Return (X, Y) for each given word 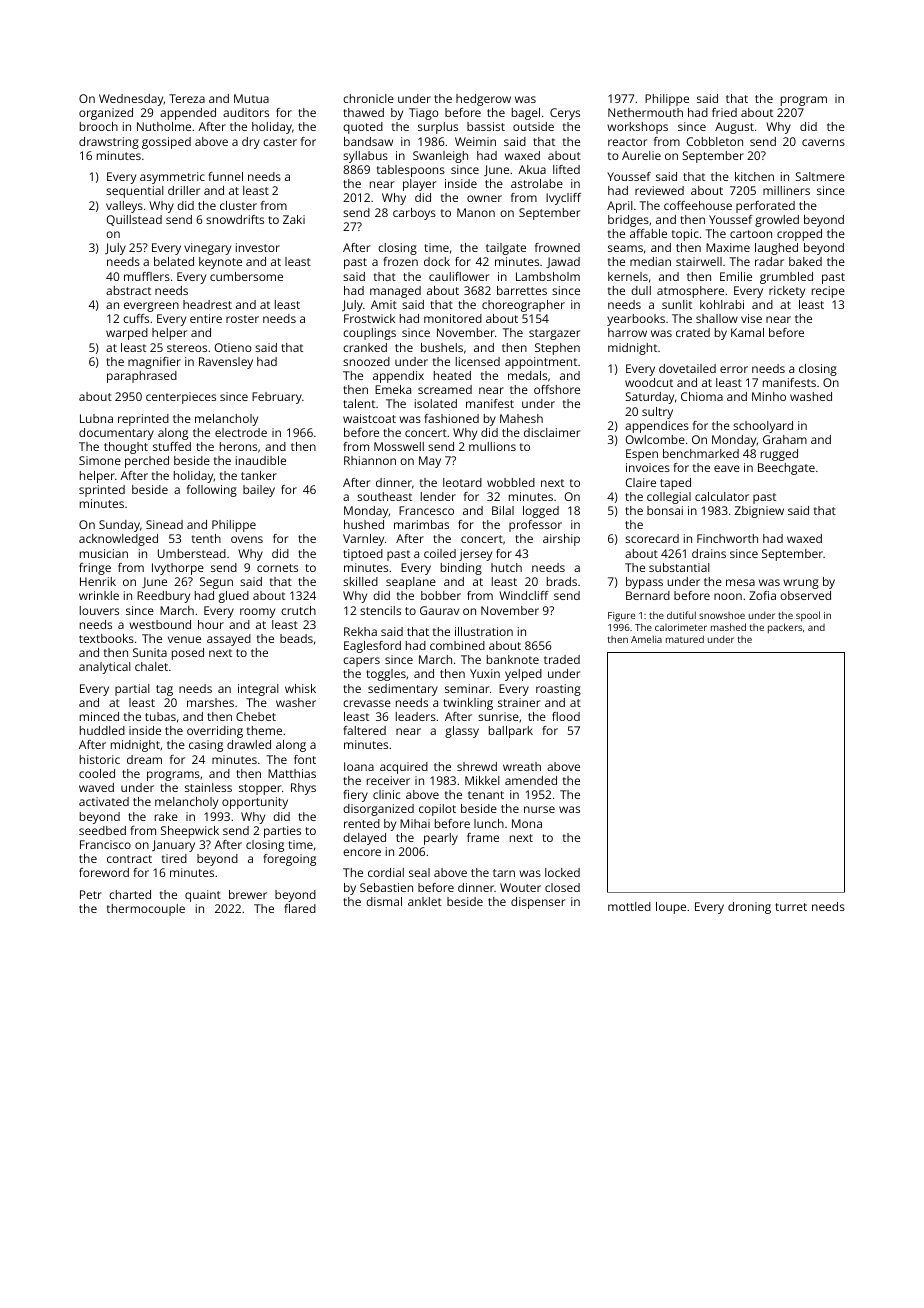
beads (296, 638)
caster (280, 142)
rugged (779, 455)
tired (174, 858)
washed (811, 396)
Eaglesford (372, 647)
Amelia (646, 639)
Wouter (520, 887)
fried (724, 112)
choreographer (523, 306)
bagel (526, 114)
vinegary (207, 249)
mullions (492, 446)
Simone (100, 460)
